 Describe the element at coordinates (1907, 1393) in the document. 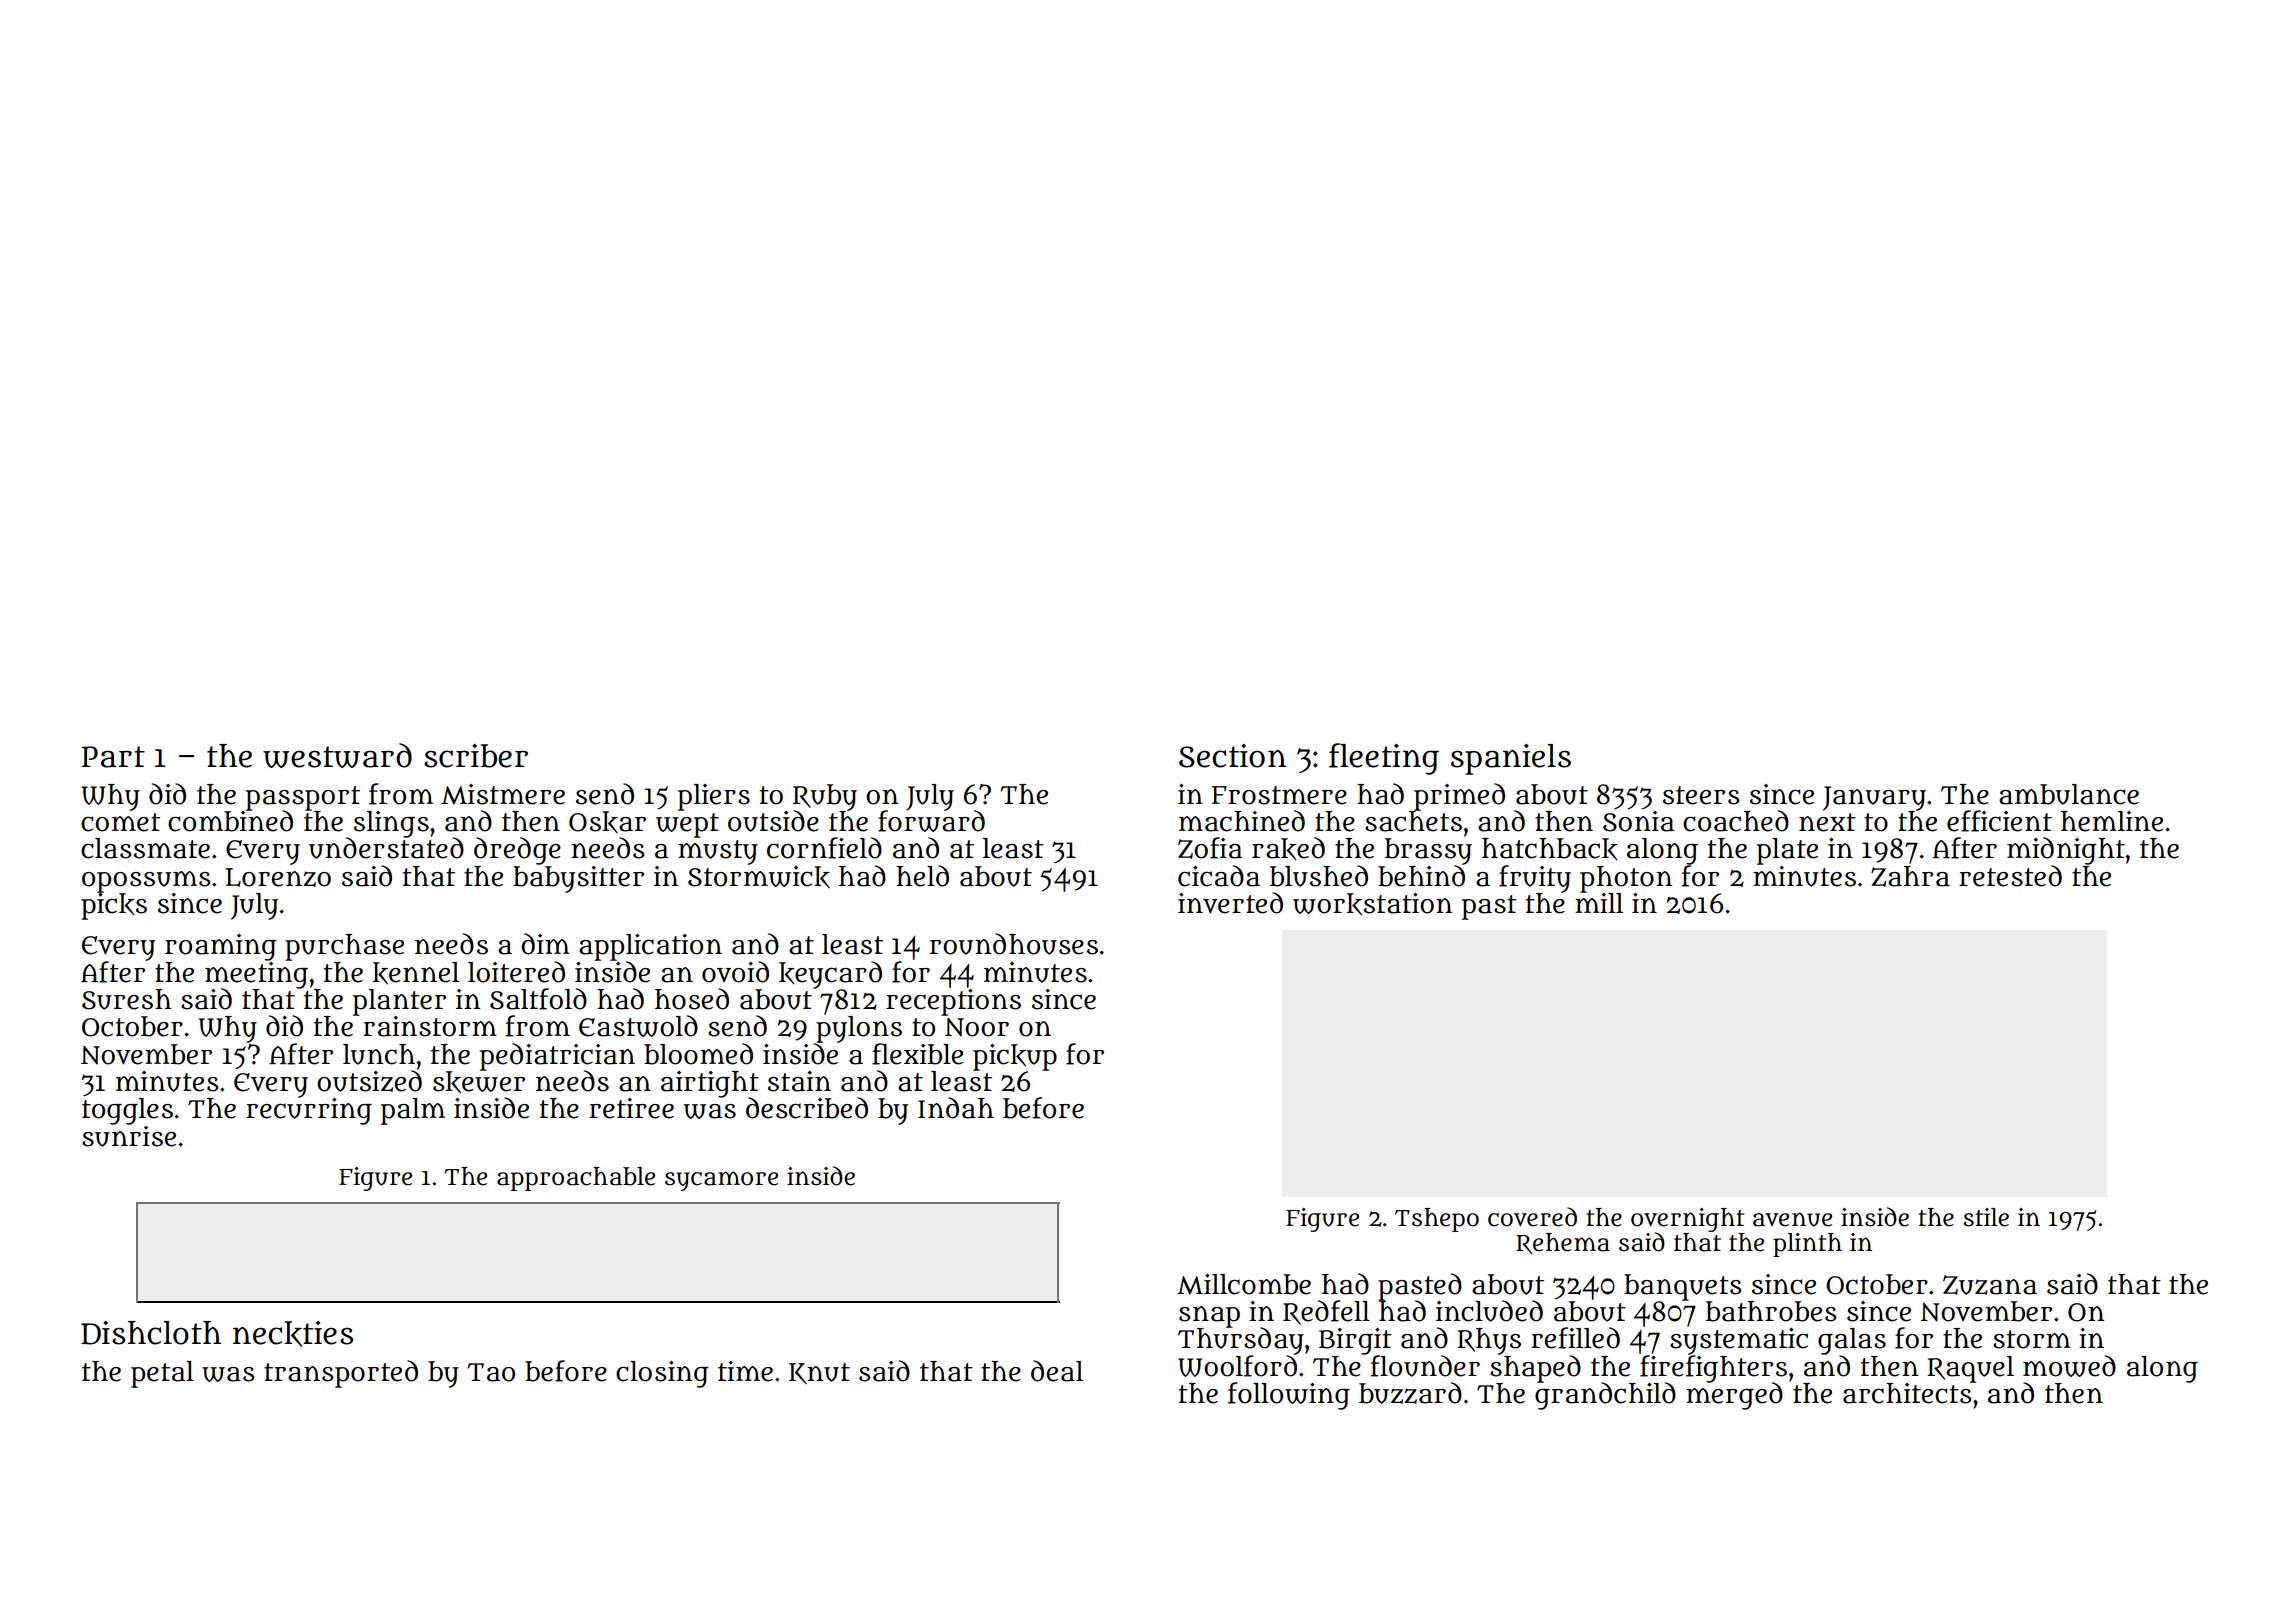

I see `architects` at that location.
